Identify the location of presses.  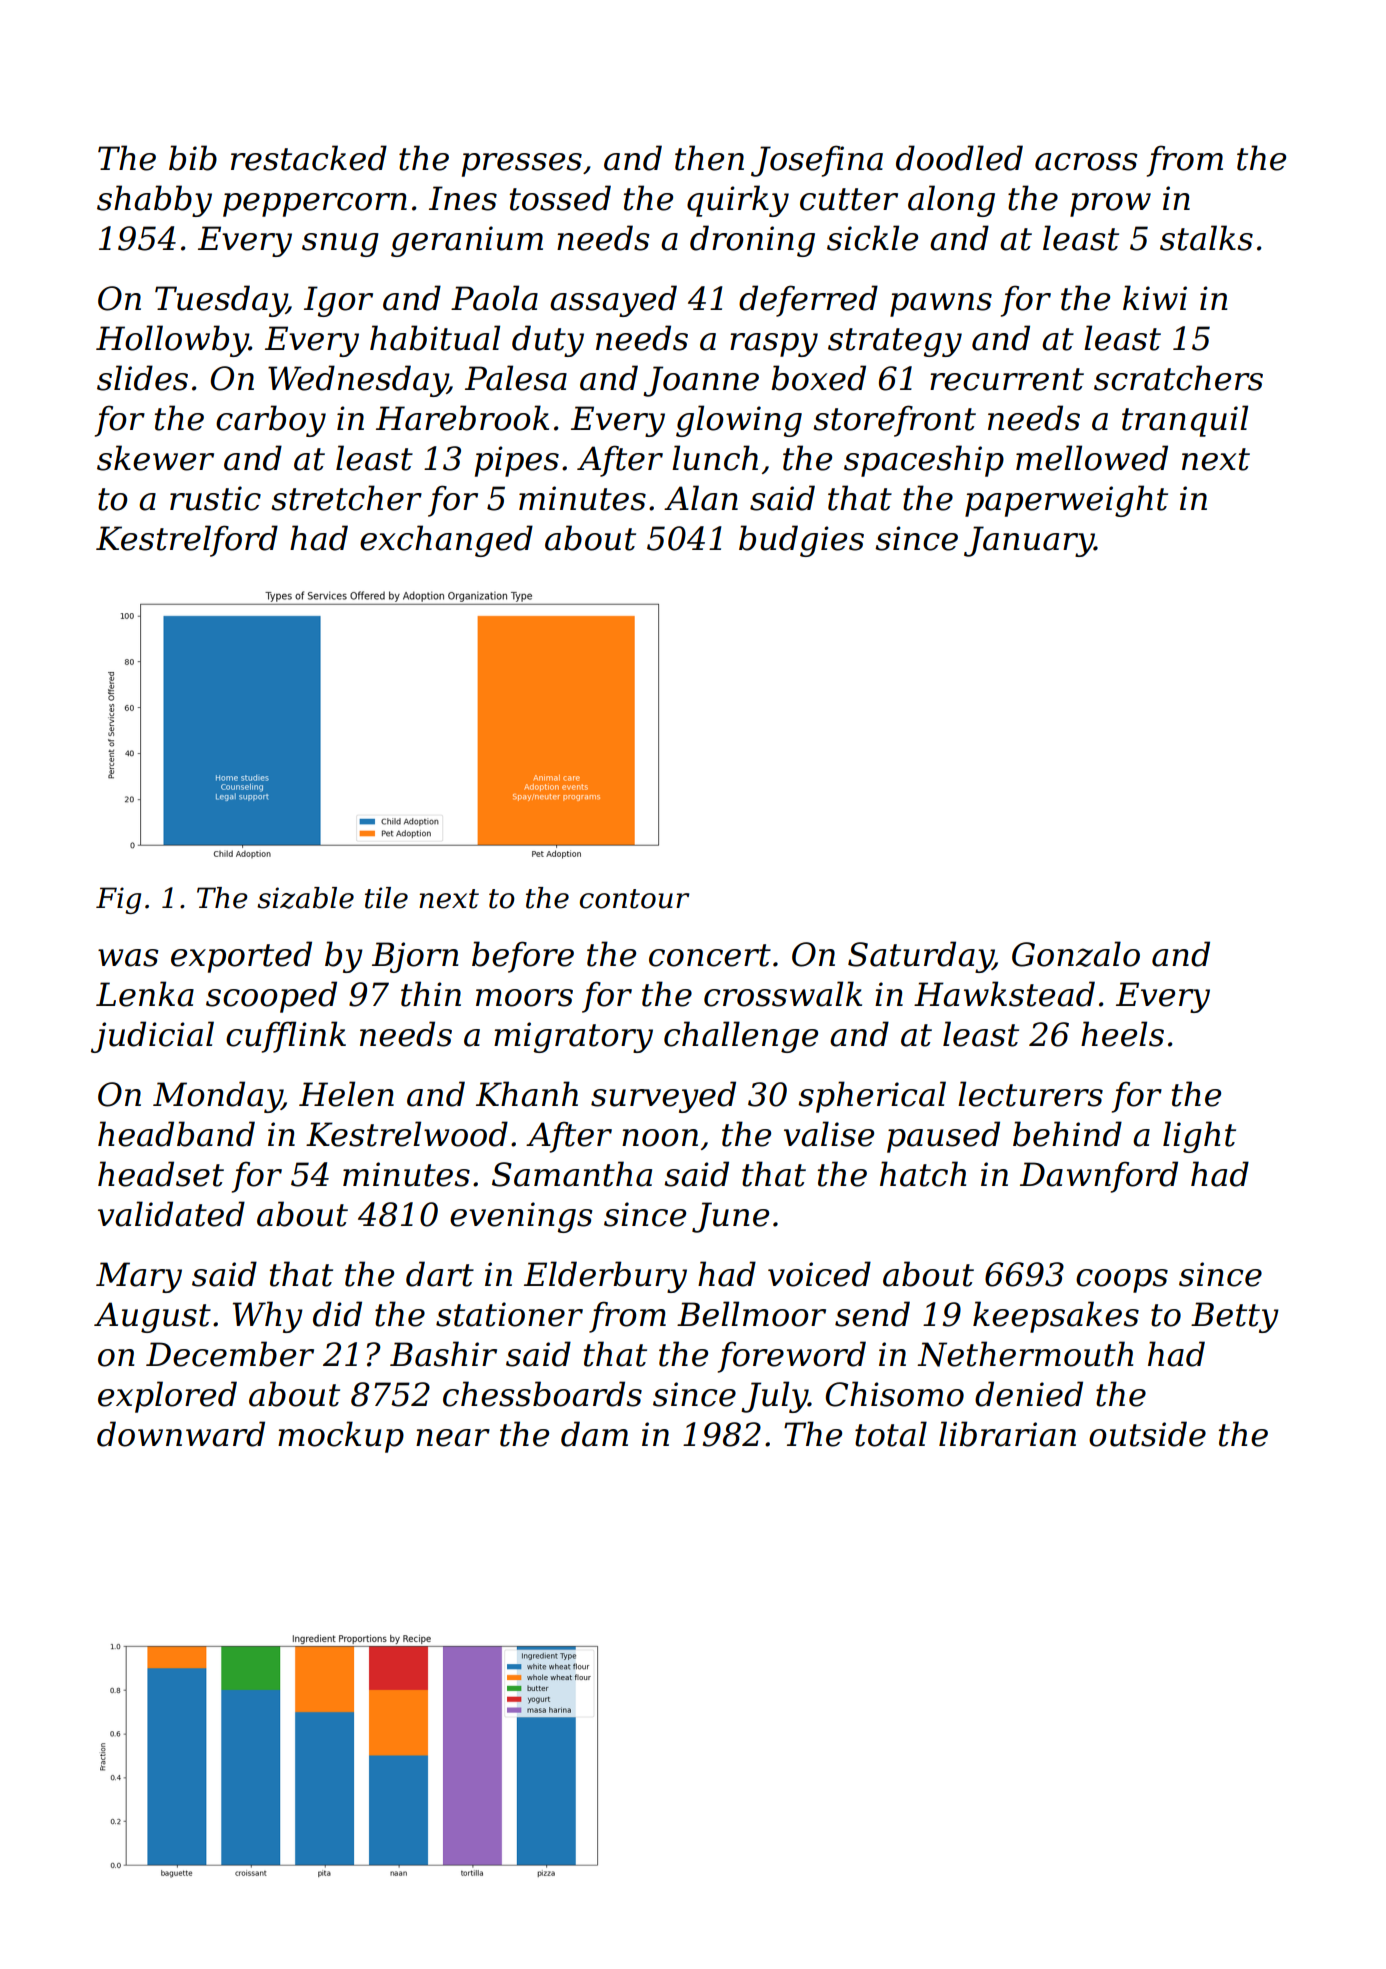
(522, 165).
